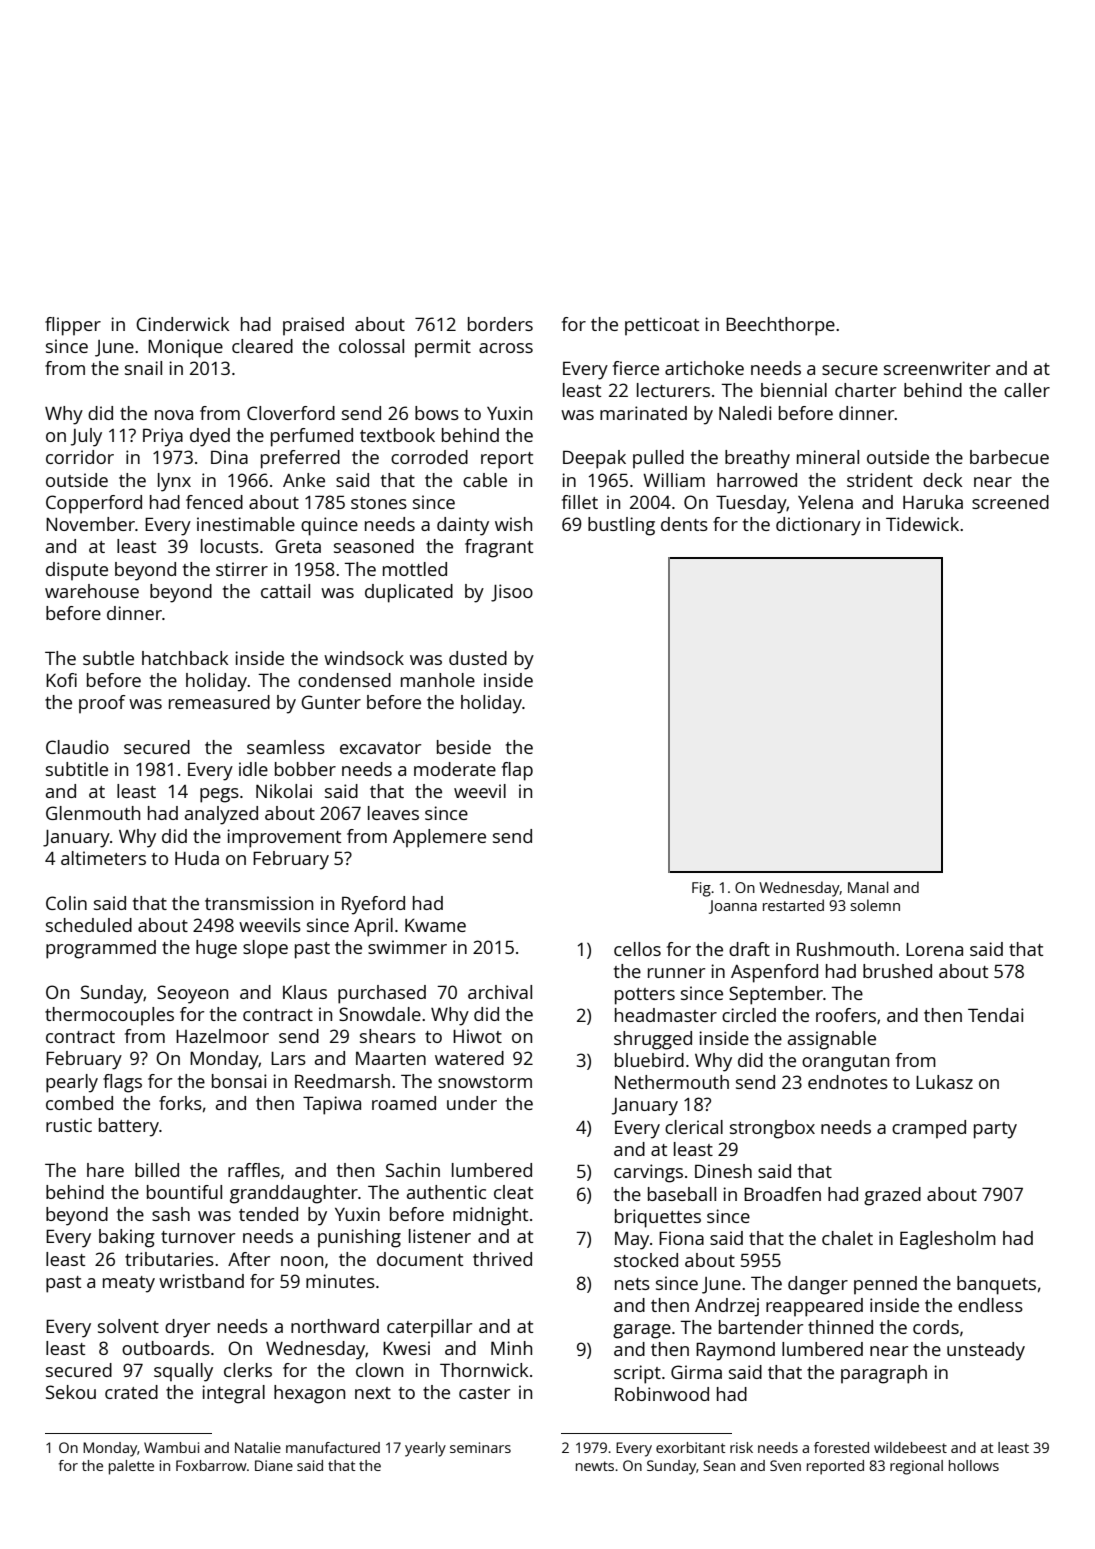 The width and height of the page is (1095, 1549). What do you see at coordinates (485, 1082) in the page?
I see `snowstorm` at bounding box center [485, 1082].
